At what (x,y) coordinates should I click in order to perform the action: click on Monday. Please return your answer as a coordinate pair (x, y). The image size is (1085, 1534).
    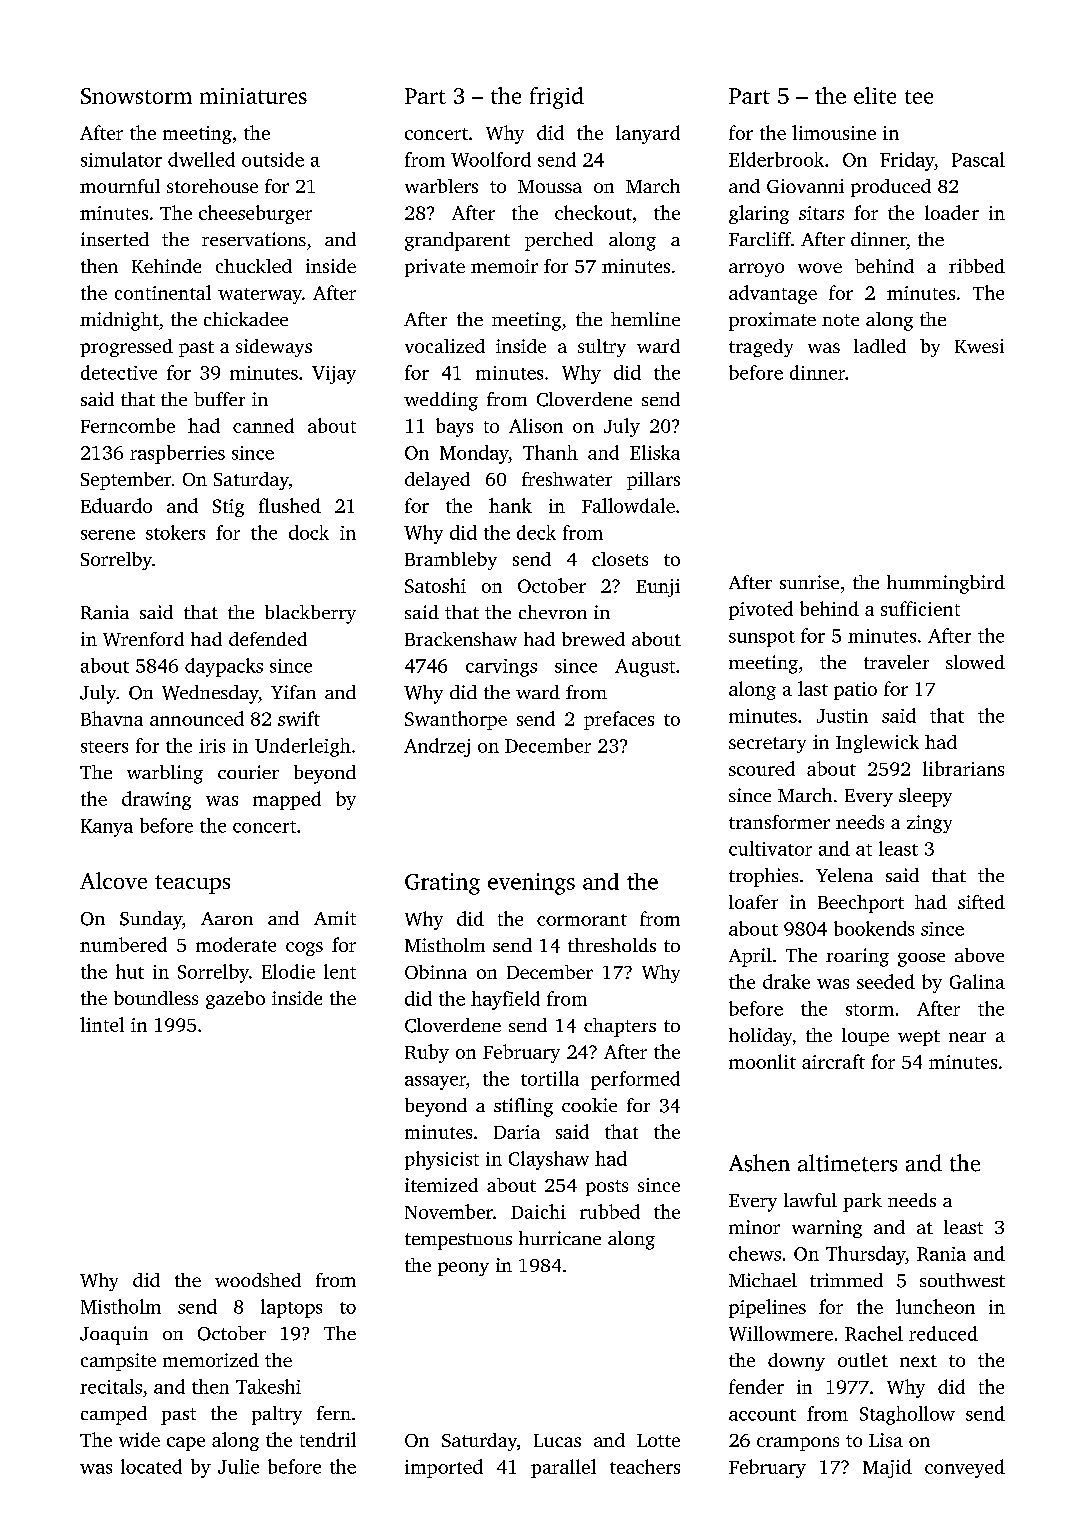
    Looking at the image, I should click on (474, 454).
